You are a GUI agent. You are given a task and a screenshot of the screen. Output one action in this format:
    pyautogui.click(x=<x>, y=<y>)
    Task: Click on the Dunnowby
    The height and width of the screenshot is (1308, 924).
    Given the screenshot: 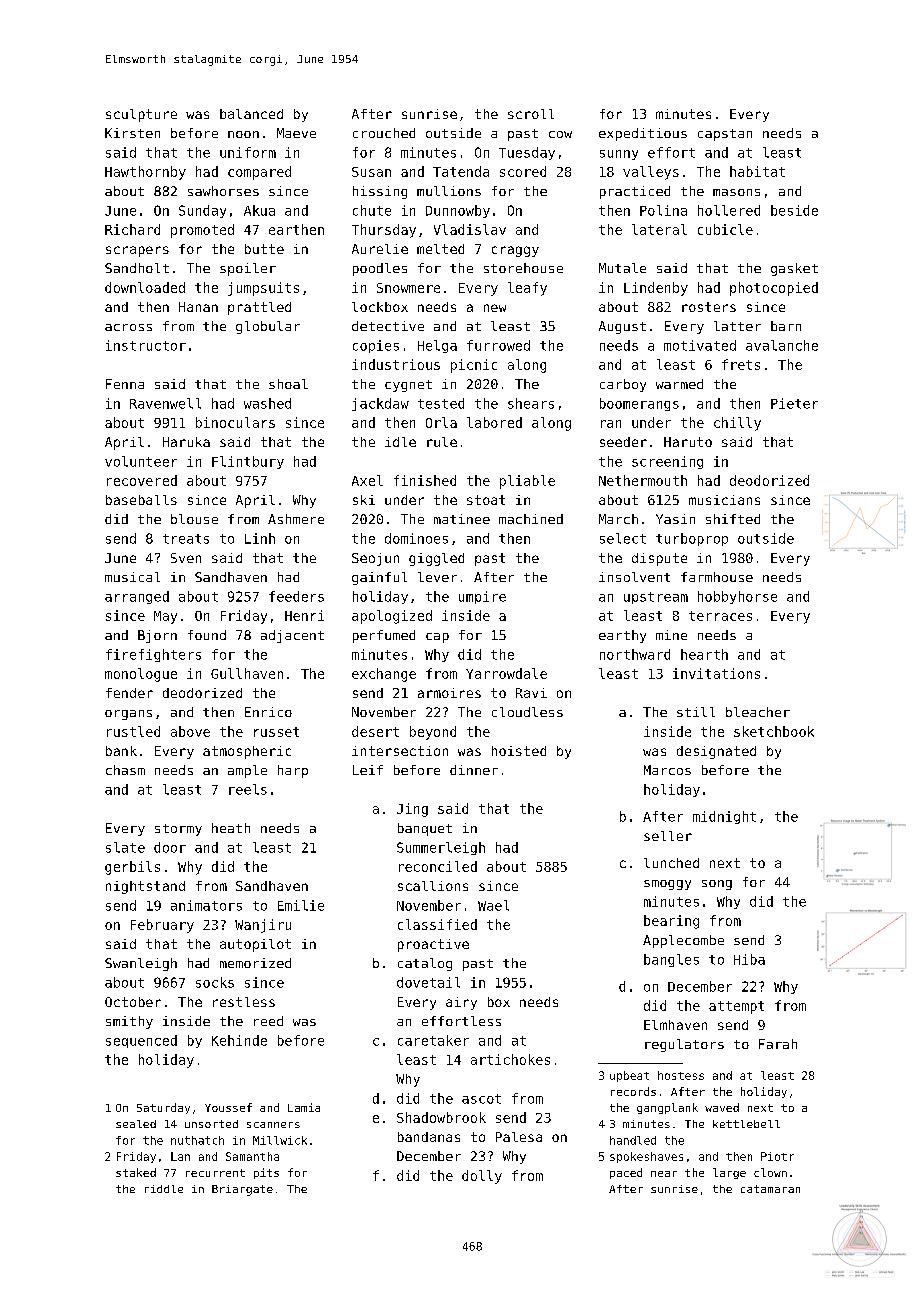 What is the action you would take?
    pyautogui.click(x=458, y=211)
